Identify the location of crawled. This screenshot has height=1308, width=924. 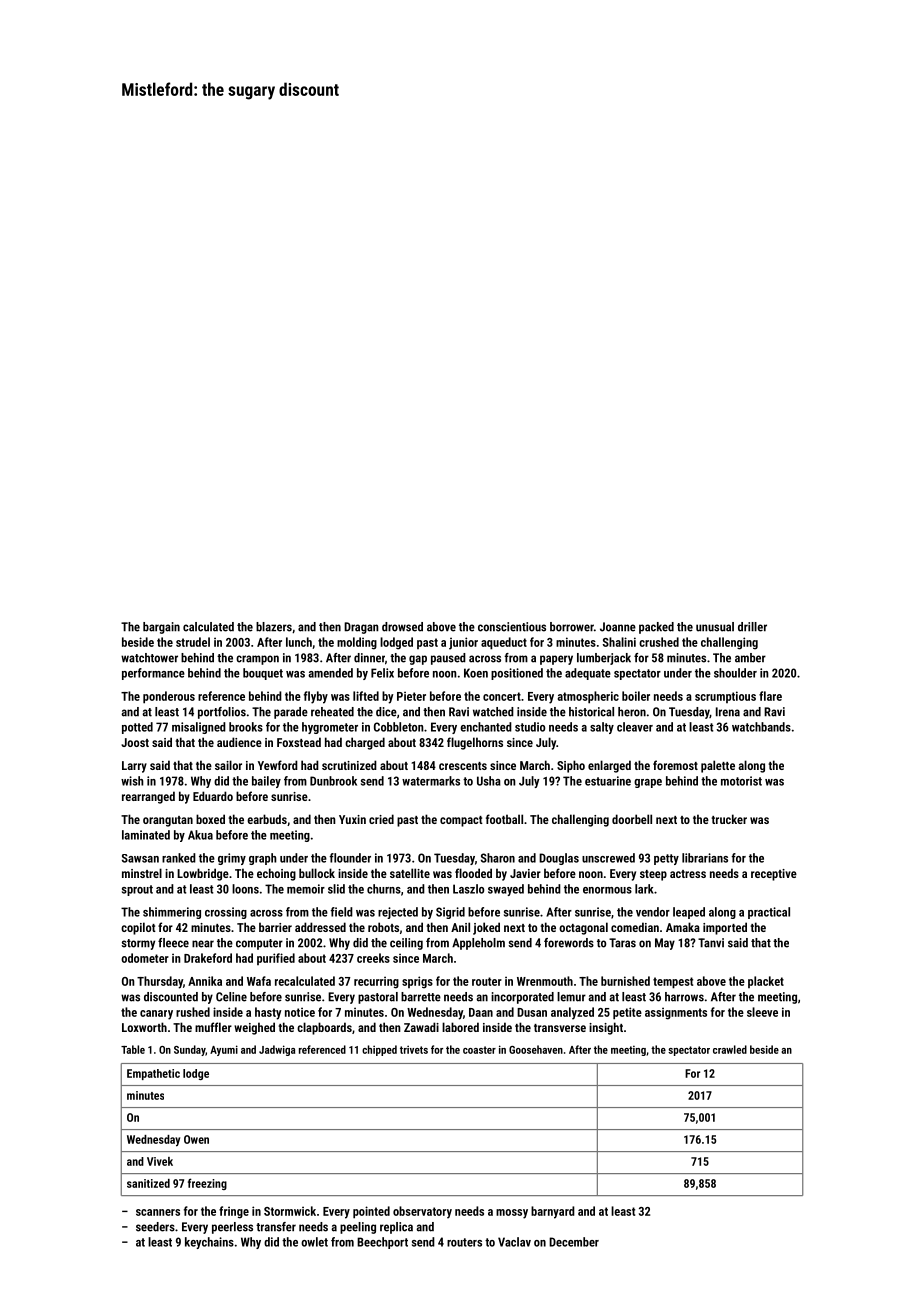
(730, 1049).
